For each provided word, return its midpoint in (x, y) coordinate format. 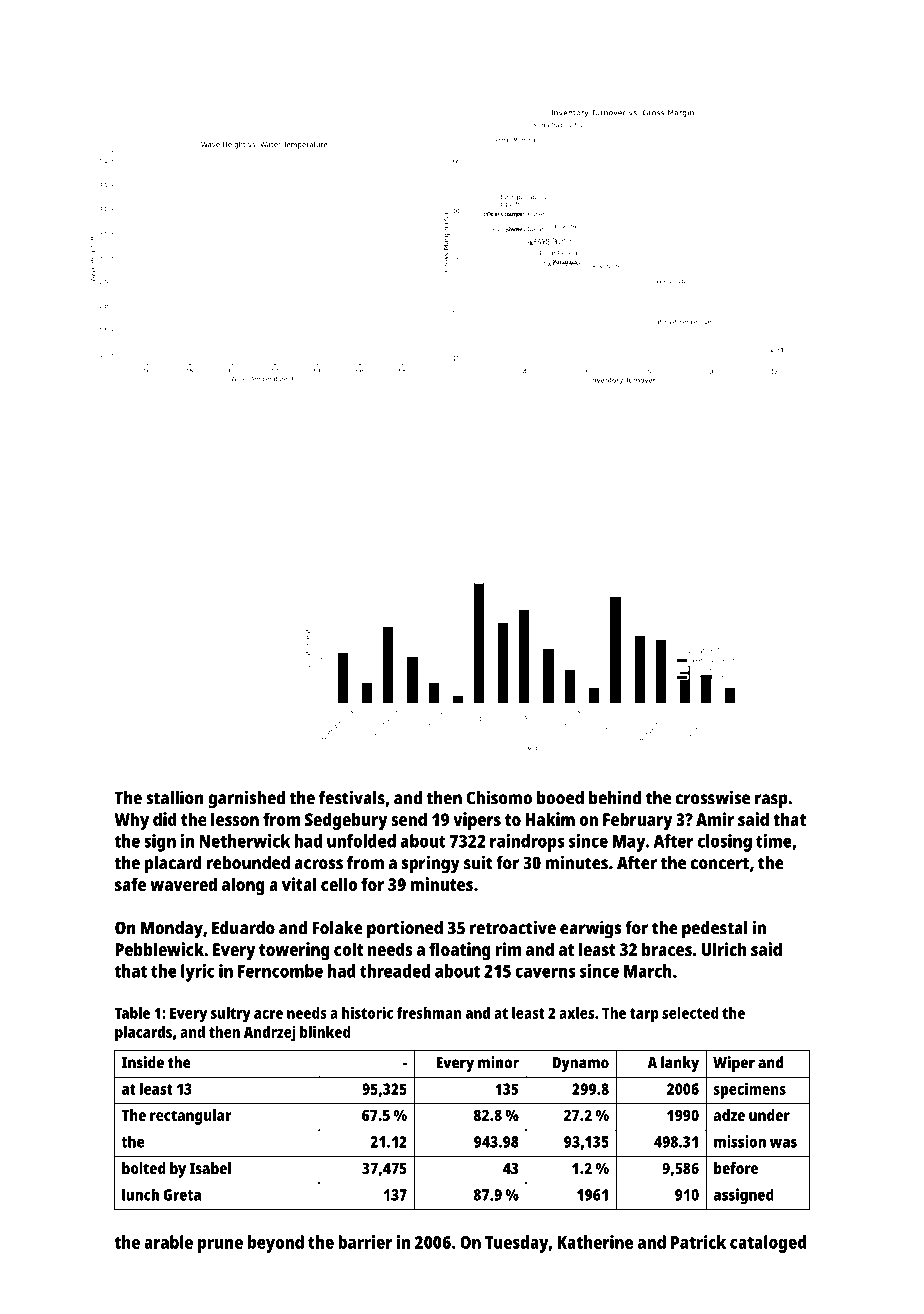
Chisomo (499, 797)
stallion (175, 797)
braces (667, 949)
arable (168, 1242)
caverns (545, 972)
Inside (143, 1062)
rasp (771, 801)
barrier (365, 1242)
